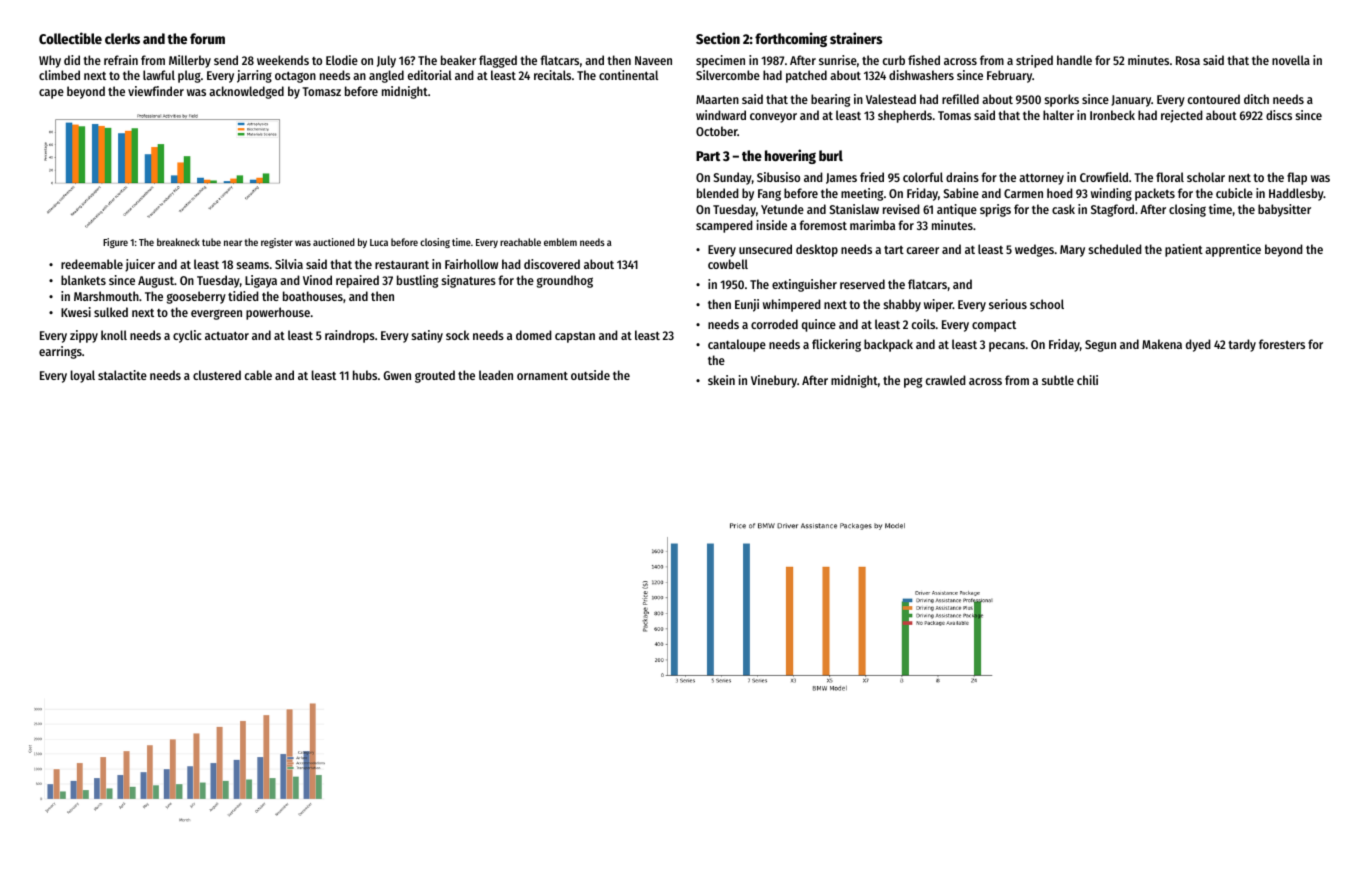  I want to click on Part, so click(708, 156).
